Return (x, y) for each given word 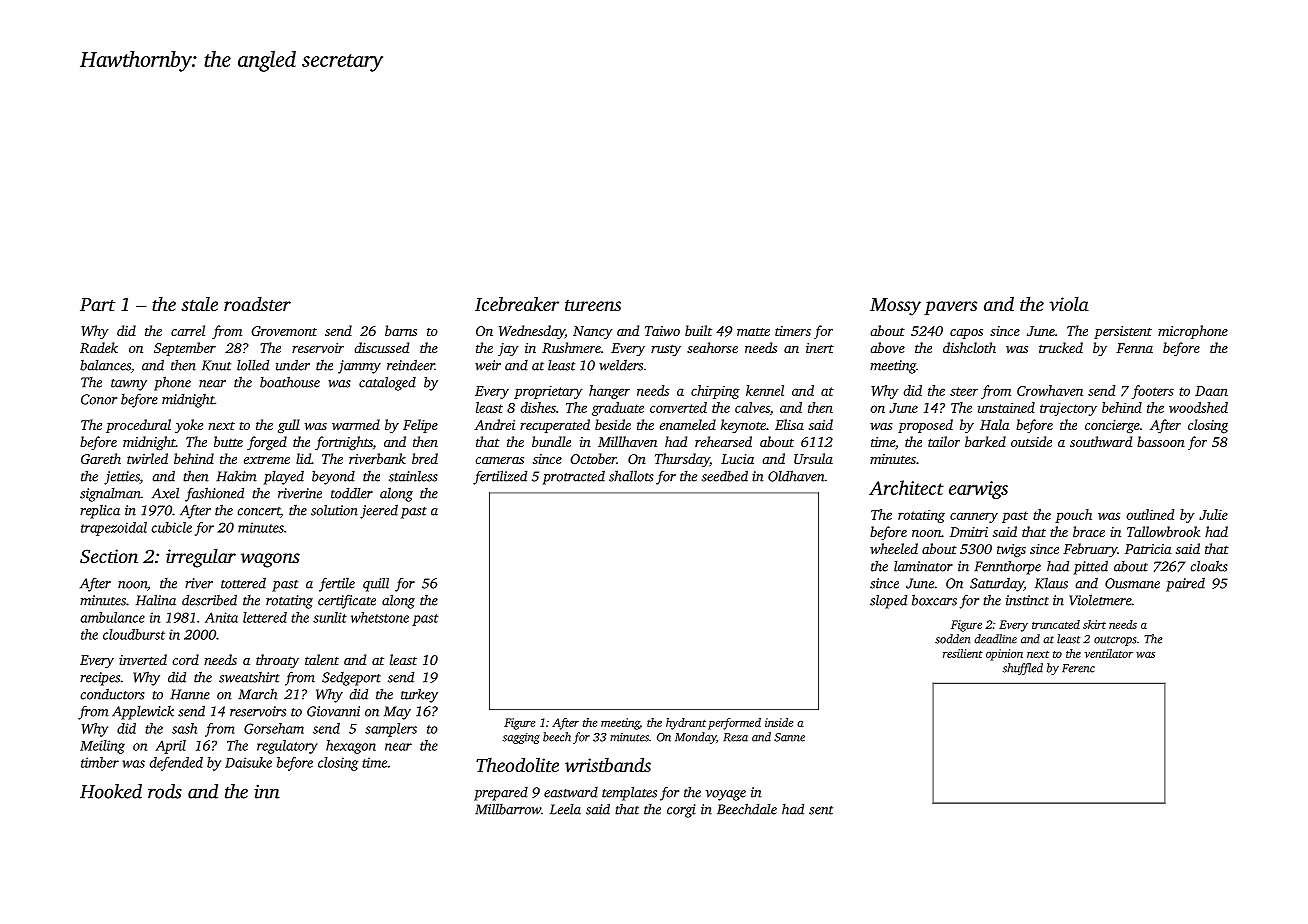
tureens (593, 305)
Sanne (789, 737)
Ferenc (1078, 668)
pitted (1091, 567)
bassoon (1161, 441)
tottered (243, 583)
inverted (143, 659)
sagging (521, 738)
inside (779, 722)
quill (376, 584)
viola (1069, 304)
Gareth (101, 458)
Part (97, 304)
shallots (631, 476)
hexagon (351, 747)
